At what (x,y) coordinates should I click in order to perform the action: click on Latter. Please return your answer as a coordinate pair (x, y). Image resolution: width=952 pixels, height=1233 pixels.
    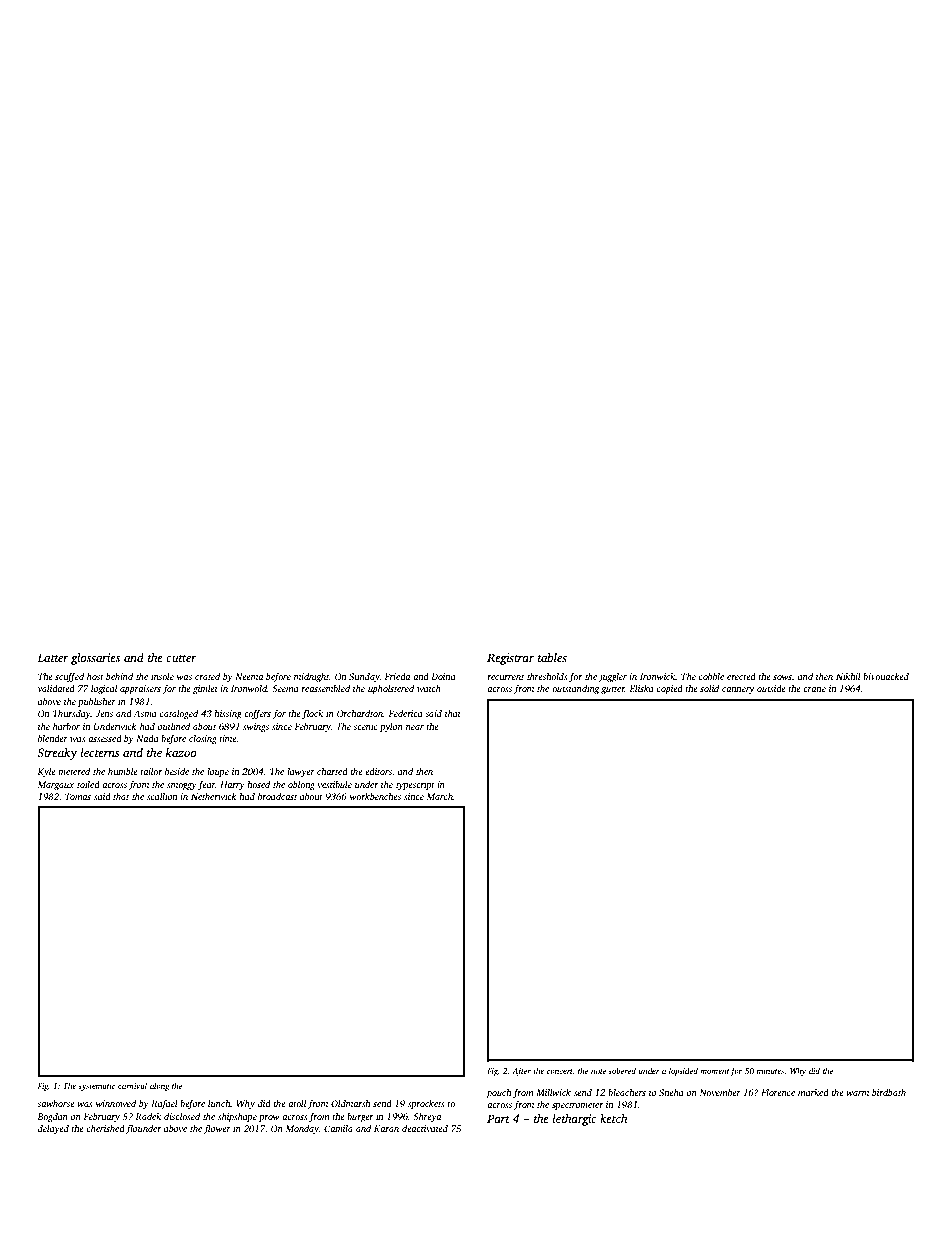
    Looking at the image, I should click on (53, 657).
